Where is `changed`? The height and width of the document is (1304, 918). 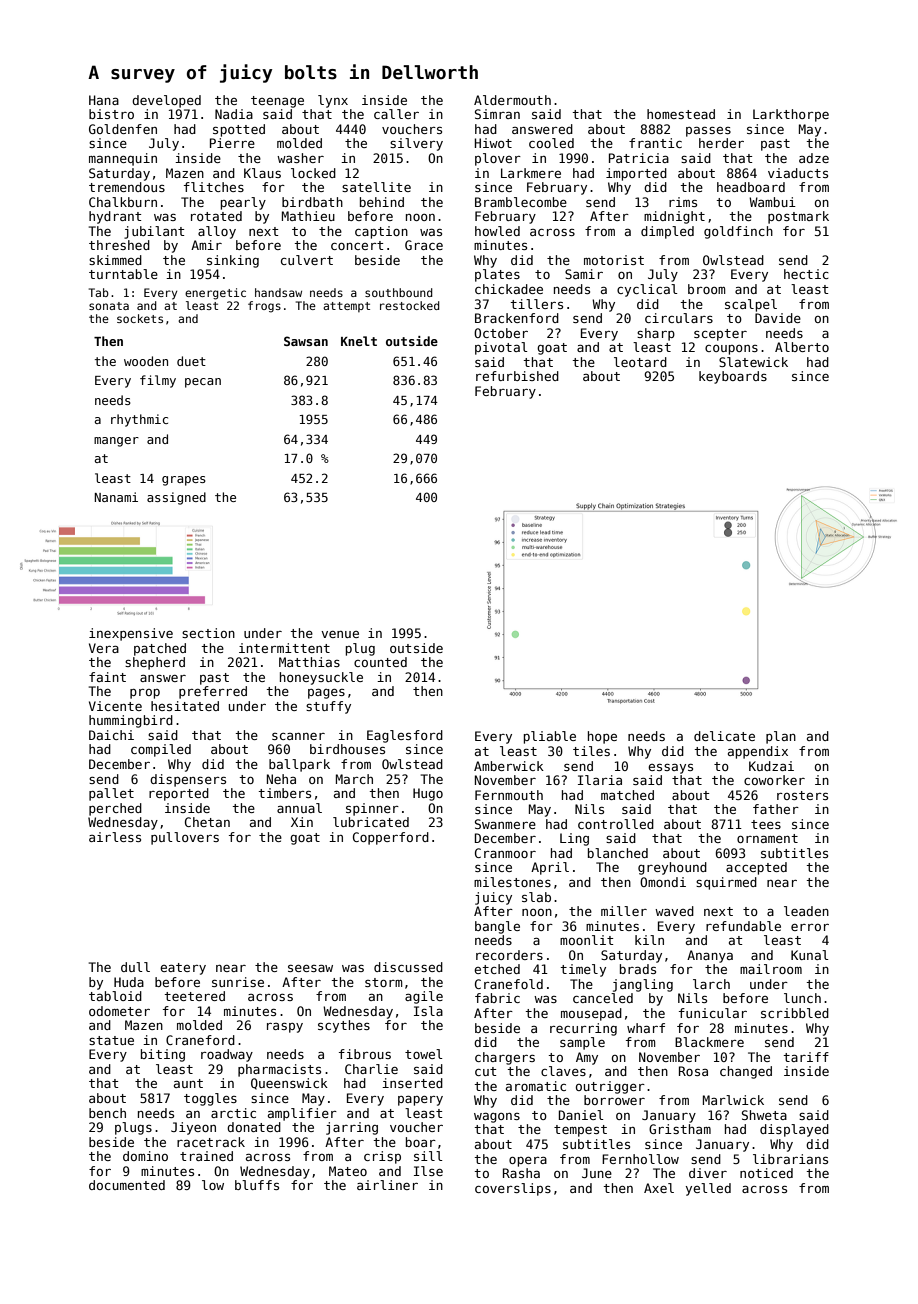
changed is located at coordinates (746, 1072).
